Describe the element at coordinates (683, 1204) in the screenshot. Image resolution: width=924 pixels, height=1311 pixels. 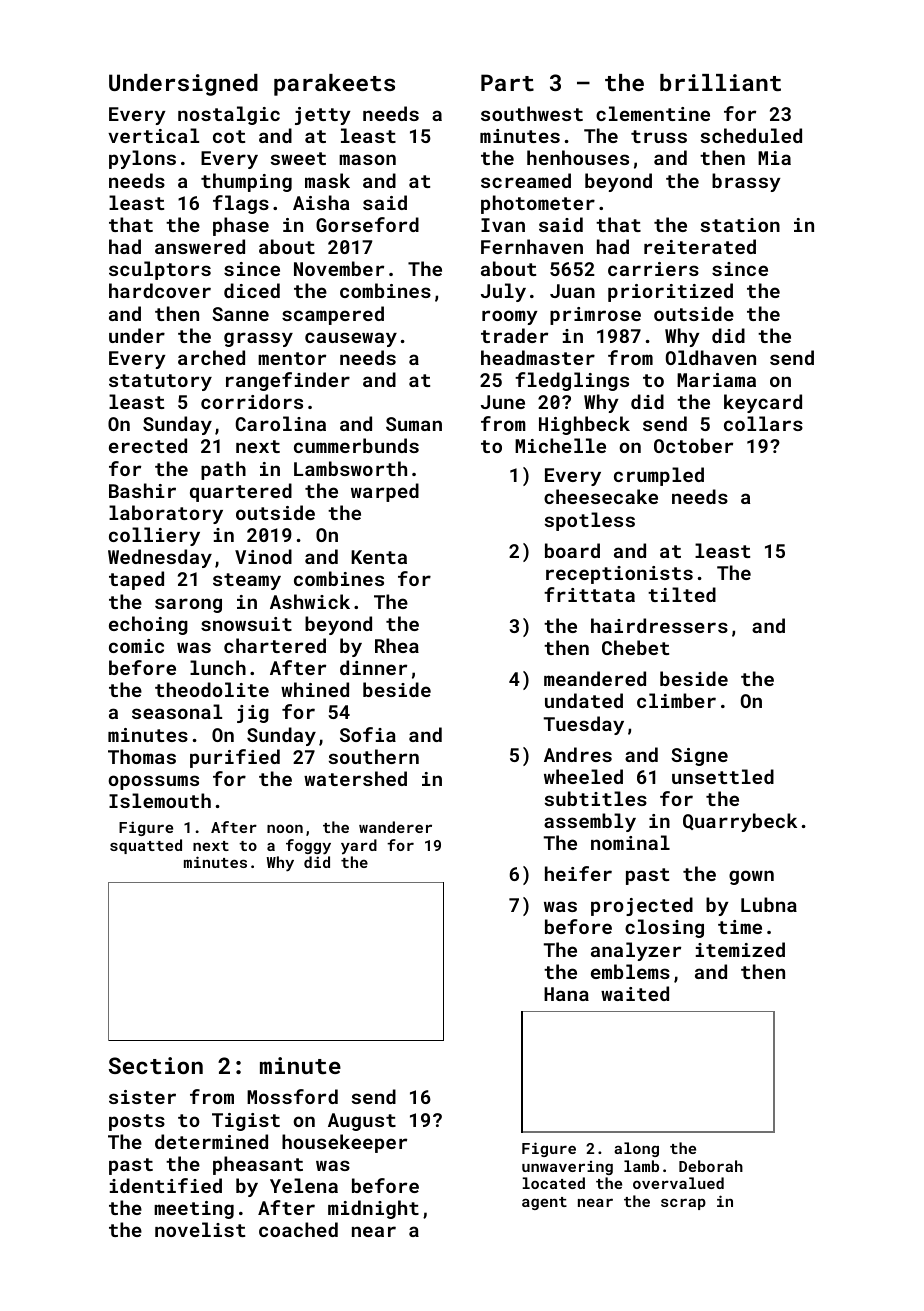
I see `scrap` at that location.
